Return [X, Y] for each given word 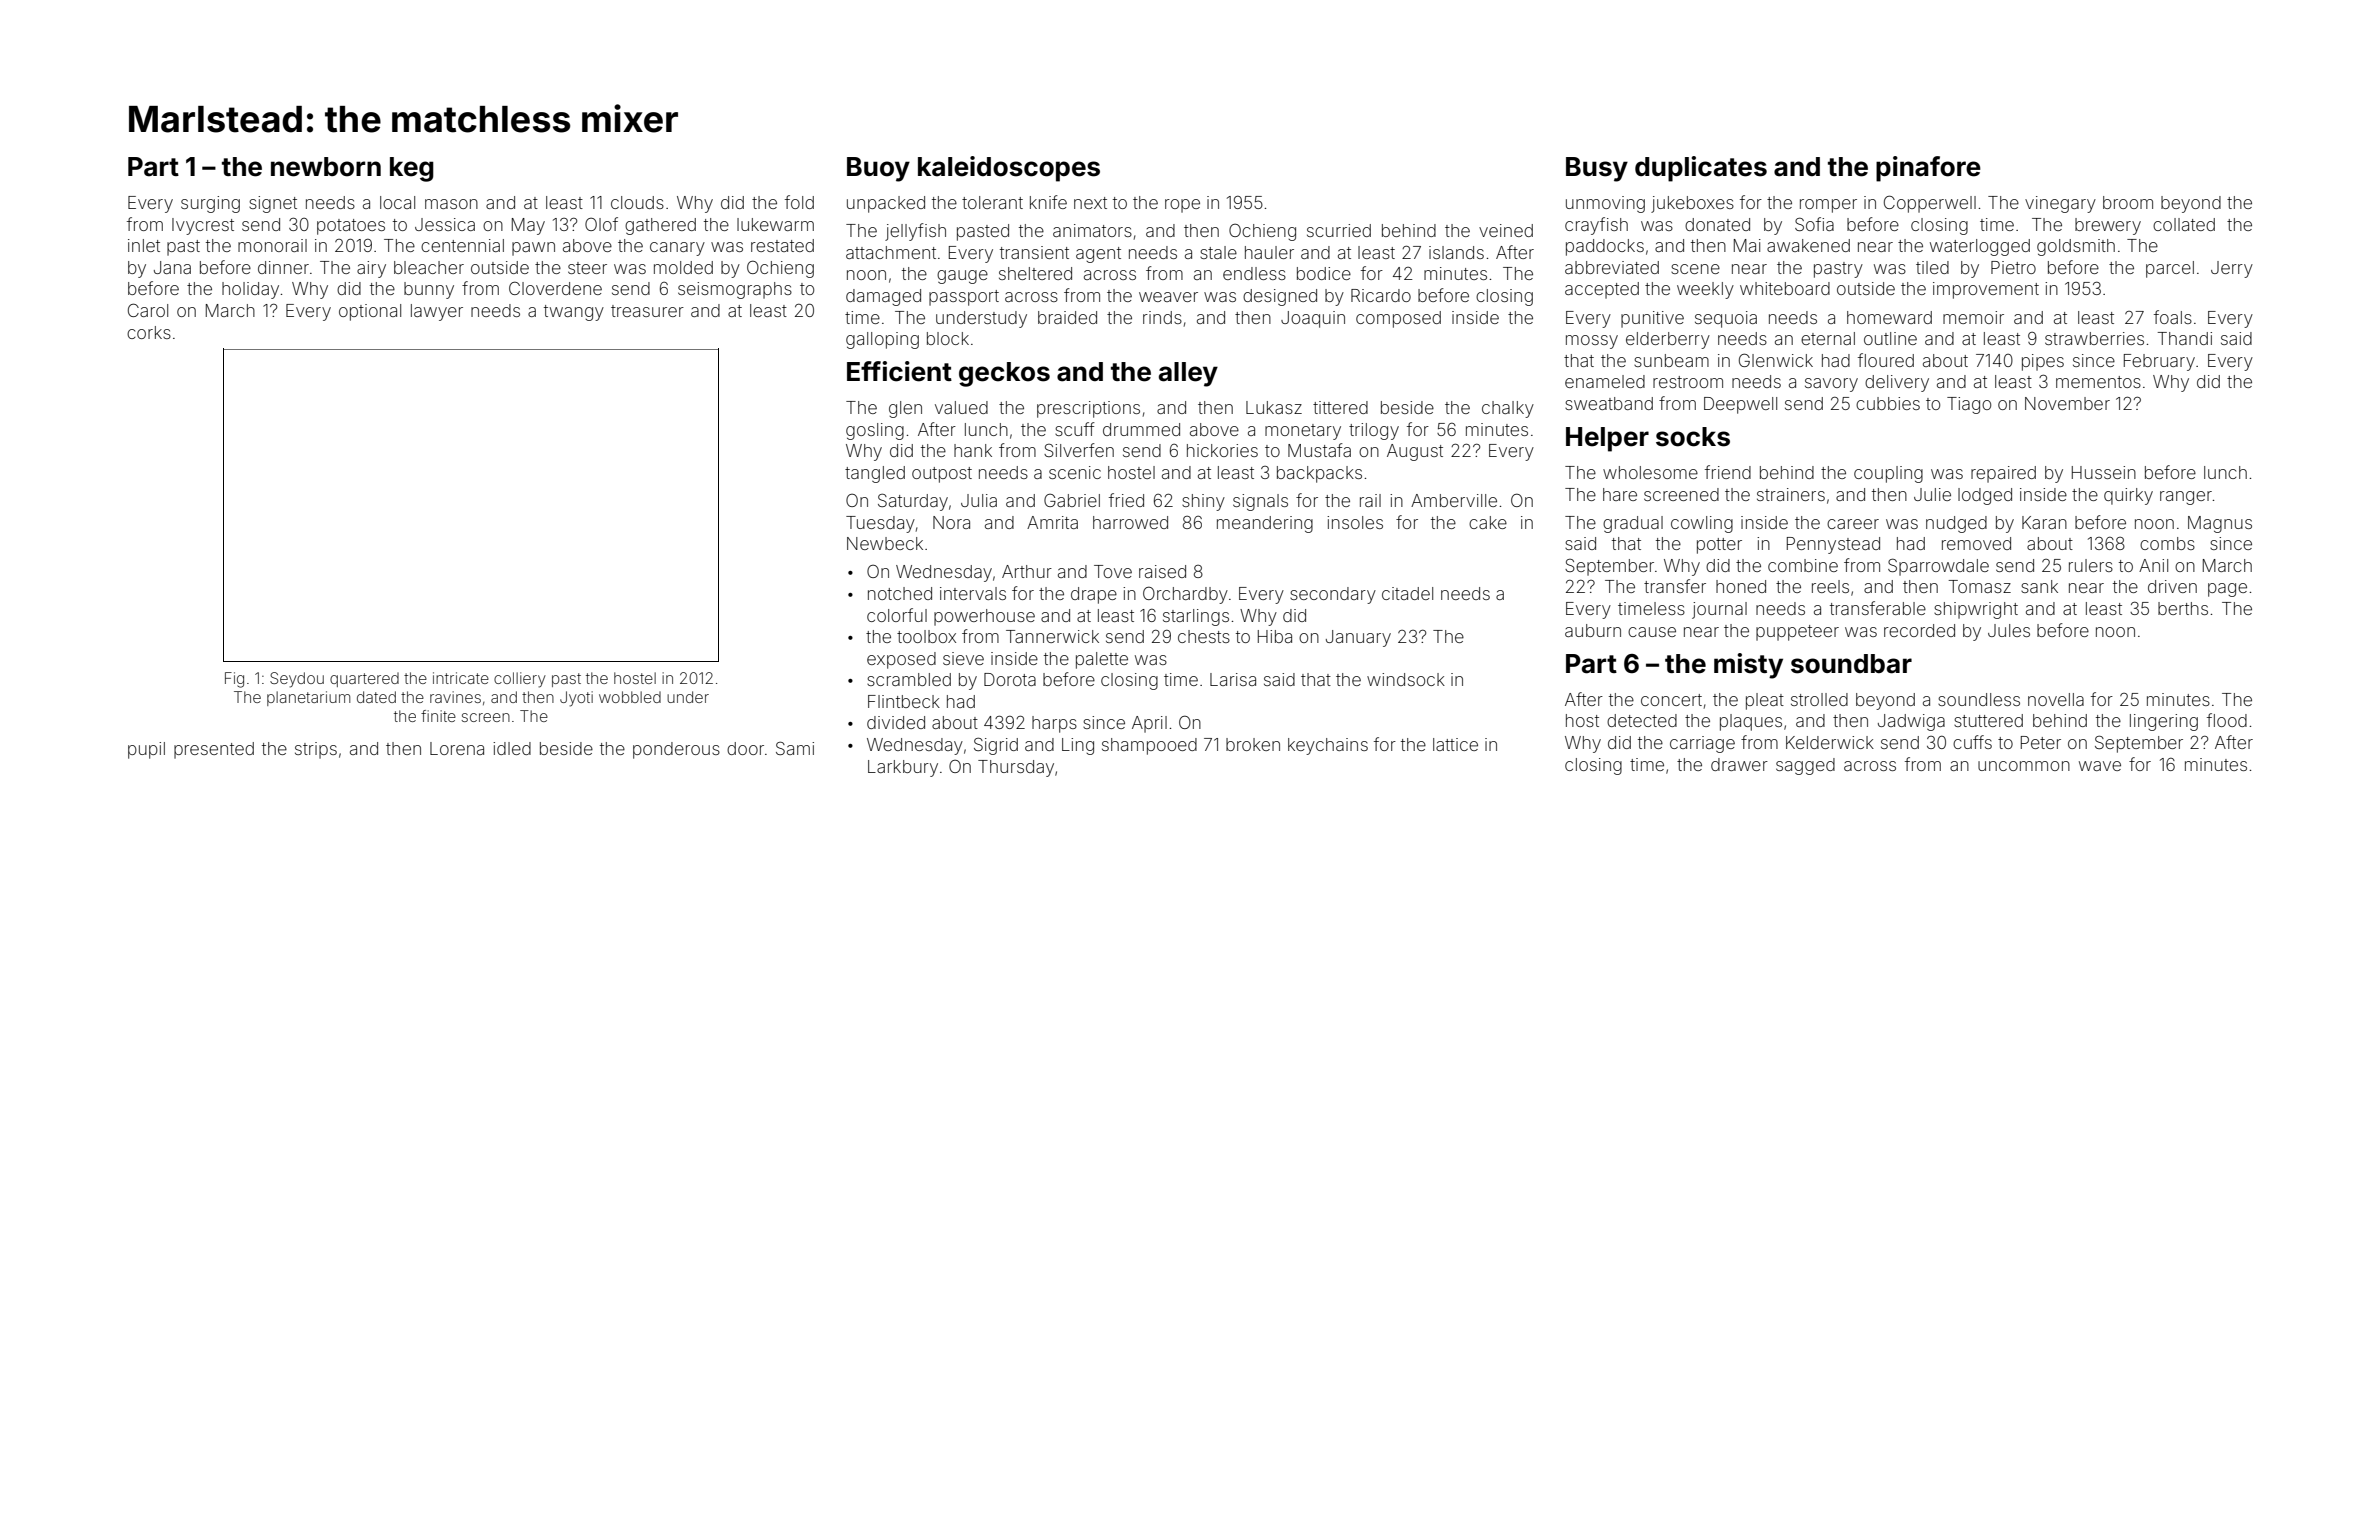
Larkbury [903, 768]
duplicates [1701, 169]
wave [2100, 766]
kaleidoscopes [1009, 169]
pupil [146, 750]
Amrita [1052, 522]
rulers [2091, 565]
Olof [601, 224]
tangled [875, 474]
